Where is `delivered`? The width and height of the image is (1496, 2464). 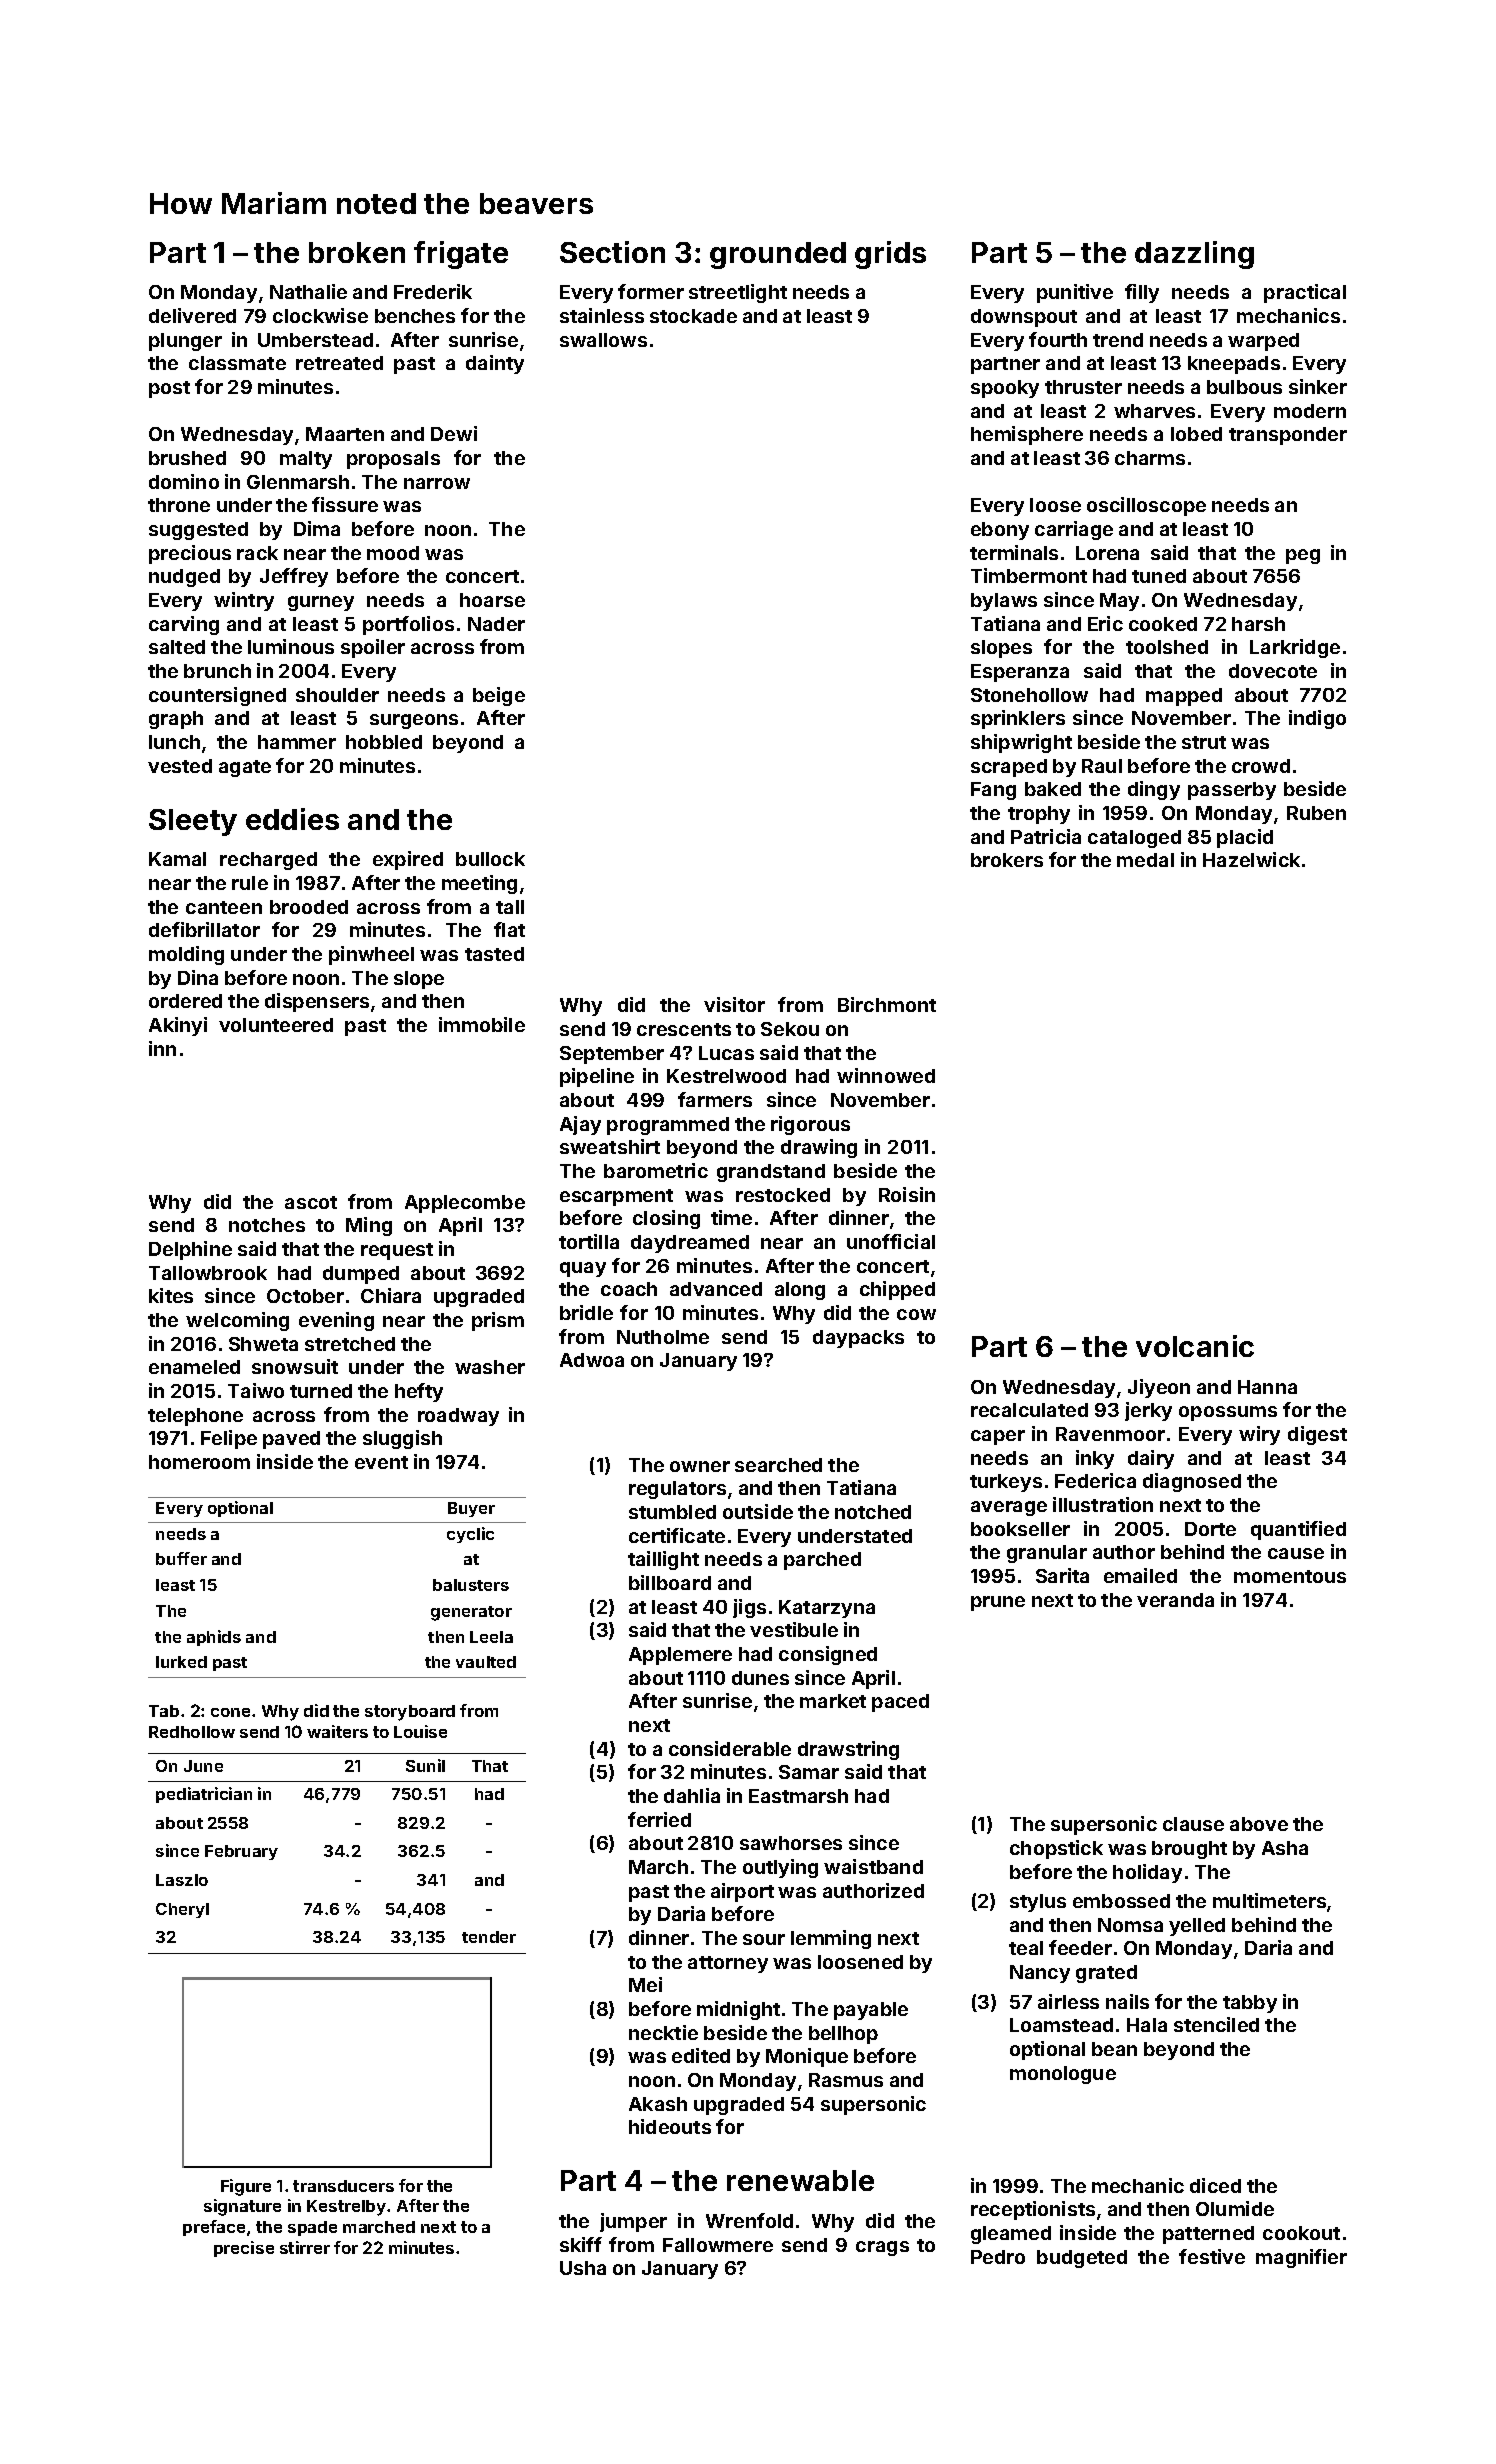
delivered is located at coordinates (192, 315).
